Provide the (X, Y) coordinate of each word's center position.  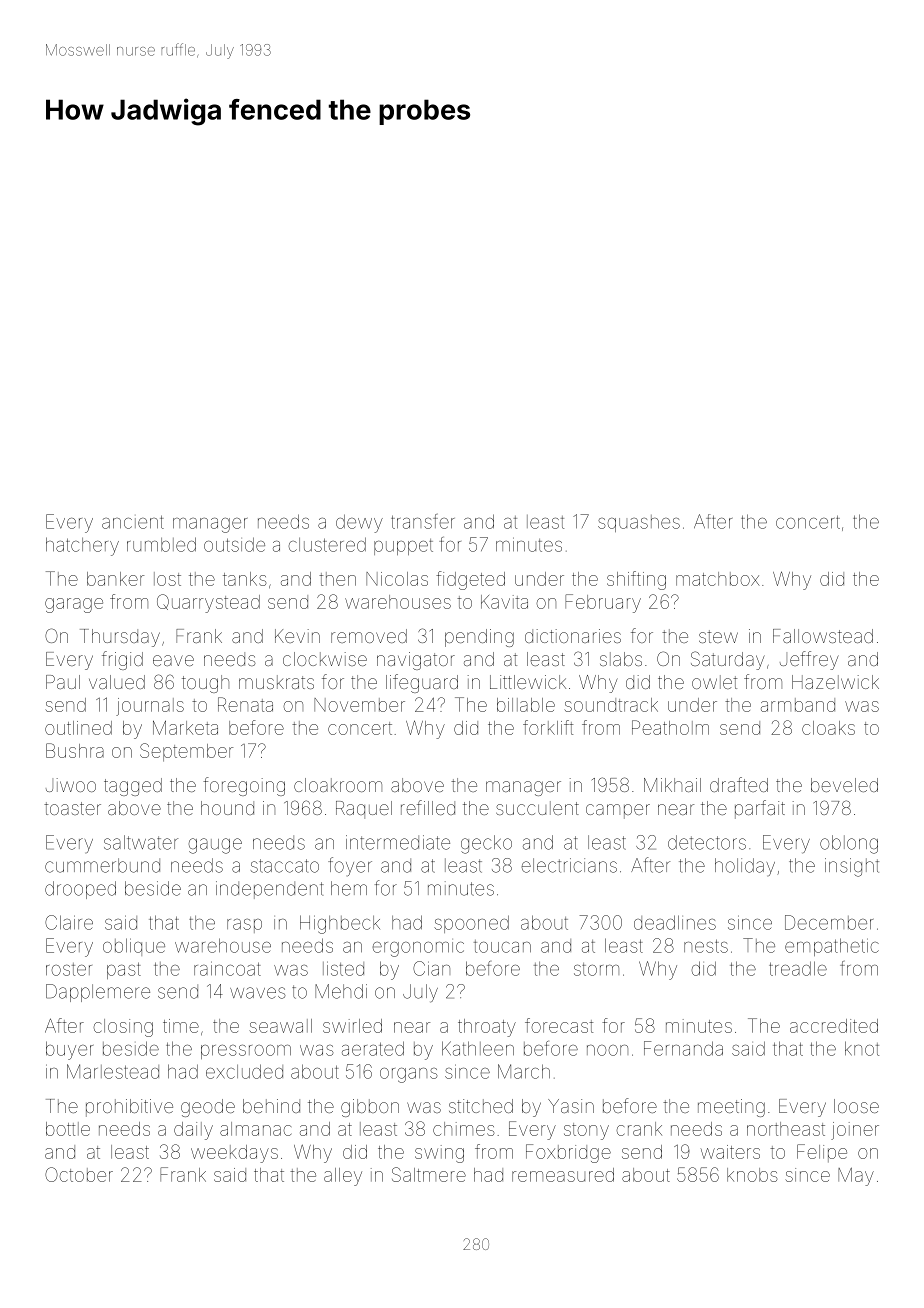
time (181, 1026)
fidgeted (470, 580)
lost (167, 579)
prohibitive (129, 1108)
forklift (548, 727)
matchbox (718, 579)
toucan (502, 946)
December (829, 922)
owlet (714, 682)
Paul (63, 682)
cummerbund (102, 865)
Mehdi (341, 991)
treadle (798, 968)
